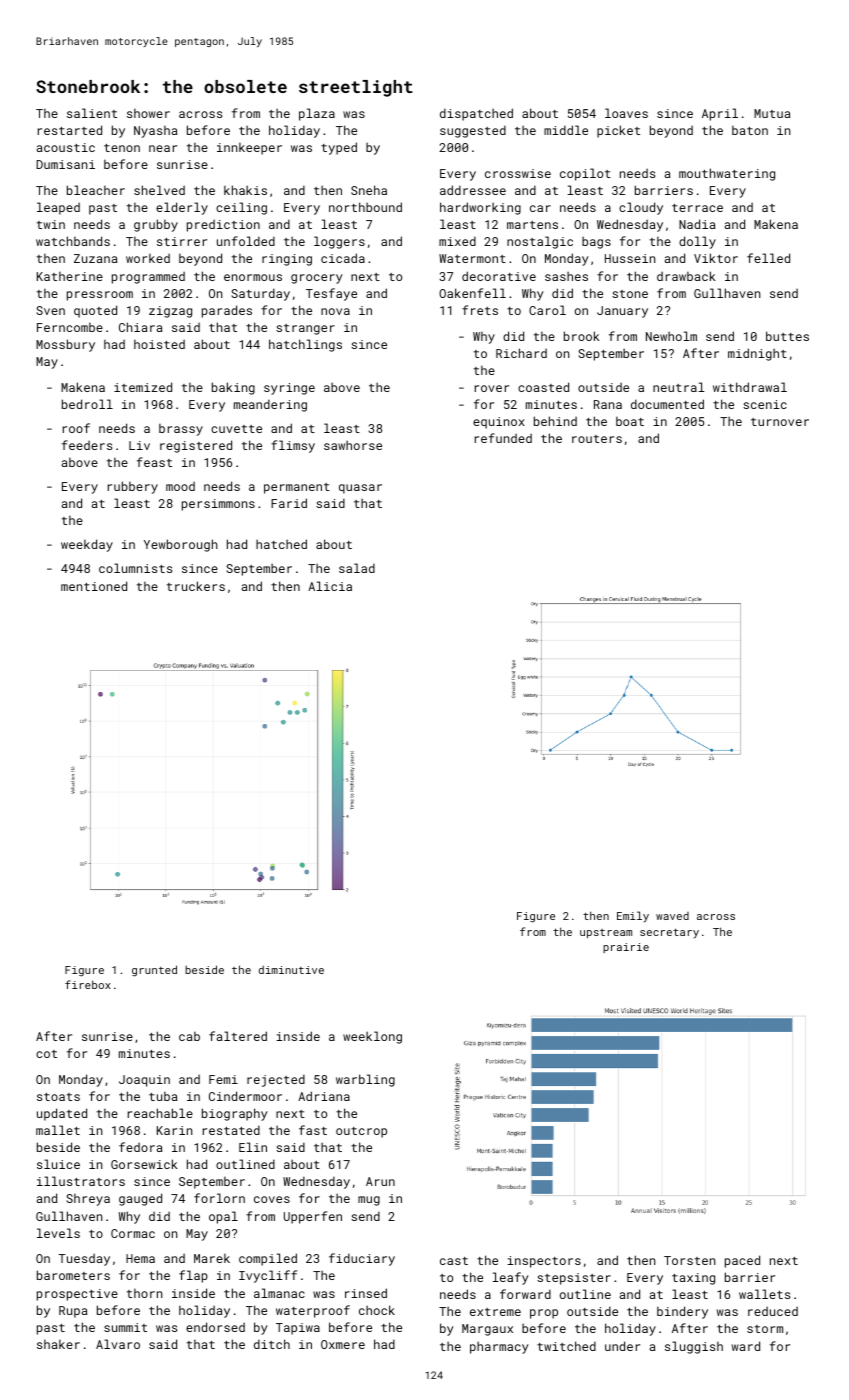  Describe the element at coordinates (689, 1260) in the image. I see `Torsten` at that location.
